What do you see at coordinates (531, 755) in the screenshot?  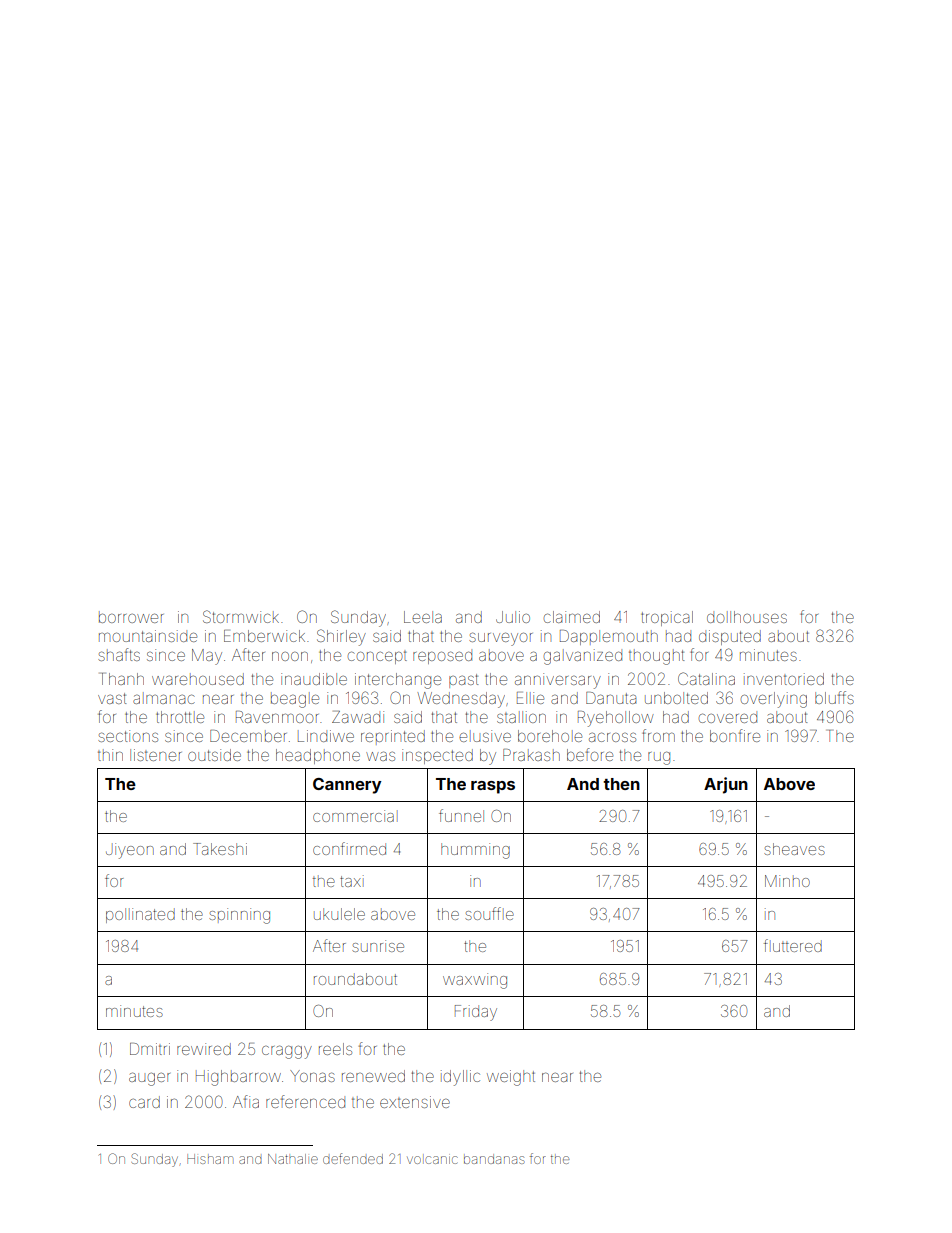 I see `Prakash` at bounding box center [531, 755].
